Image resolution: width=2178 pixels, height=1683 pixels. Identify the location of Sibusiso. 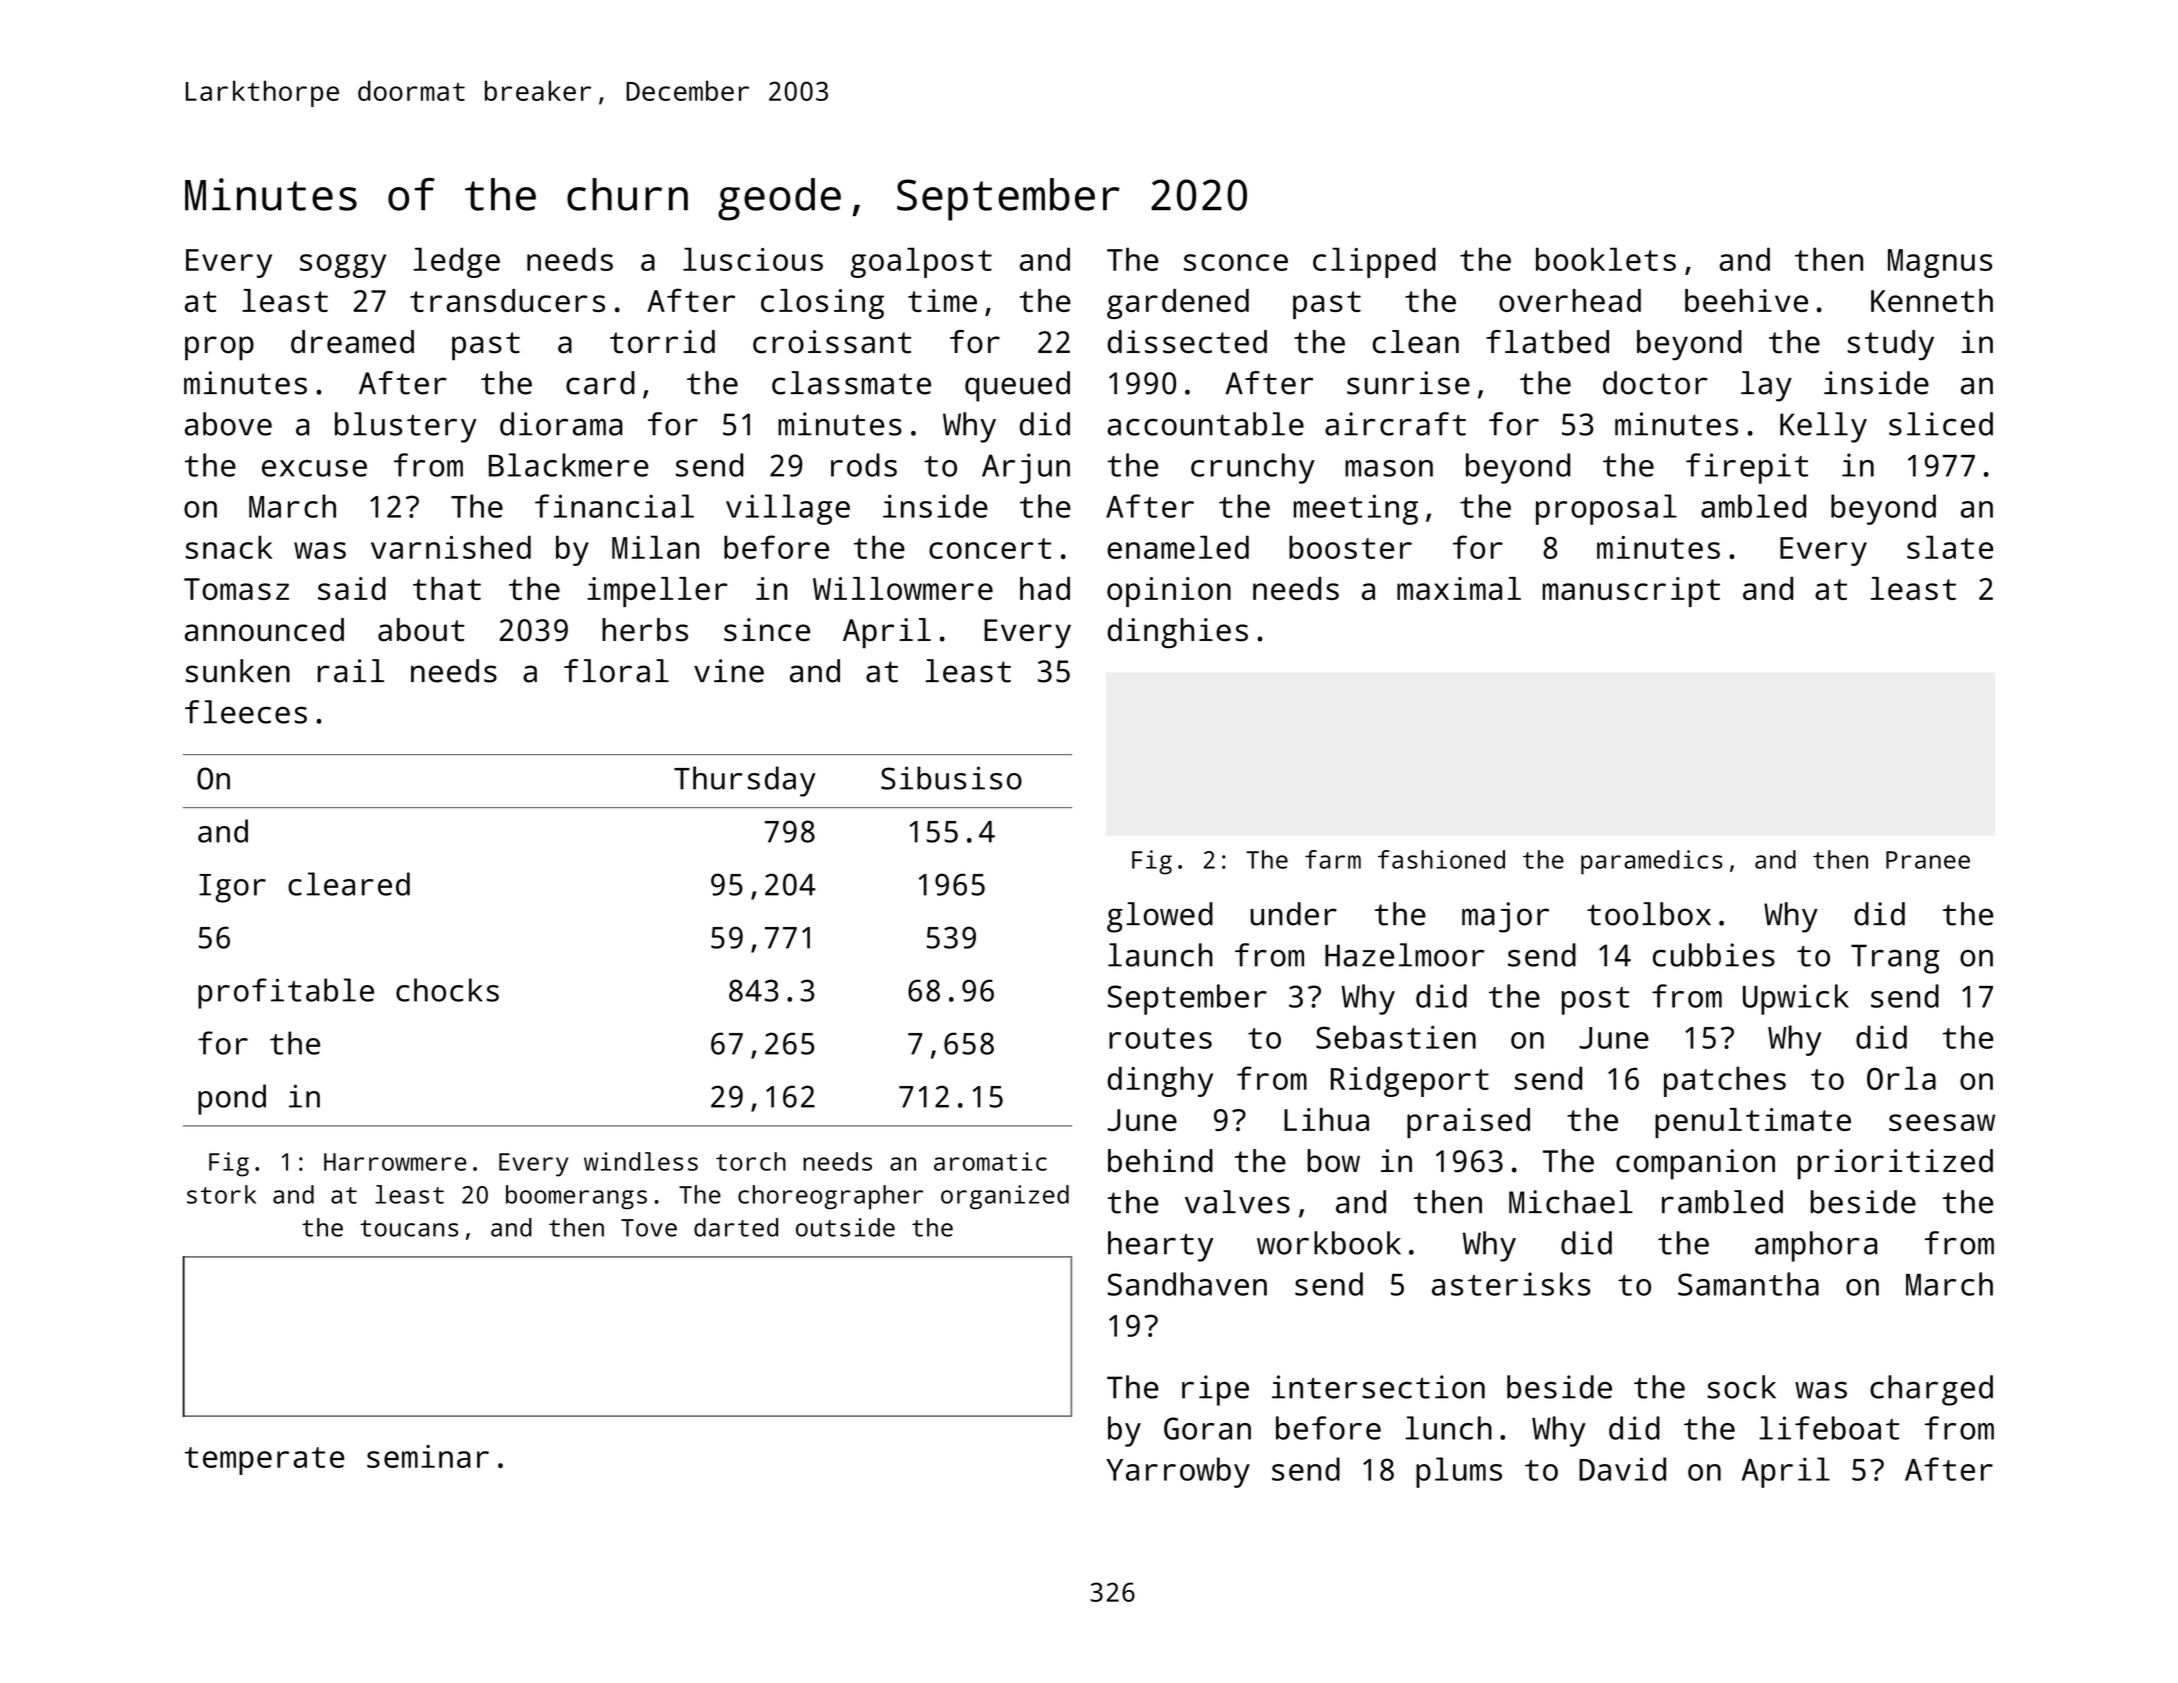
(951, 778).
